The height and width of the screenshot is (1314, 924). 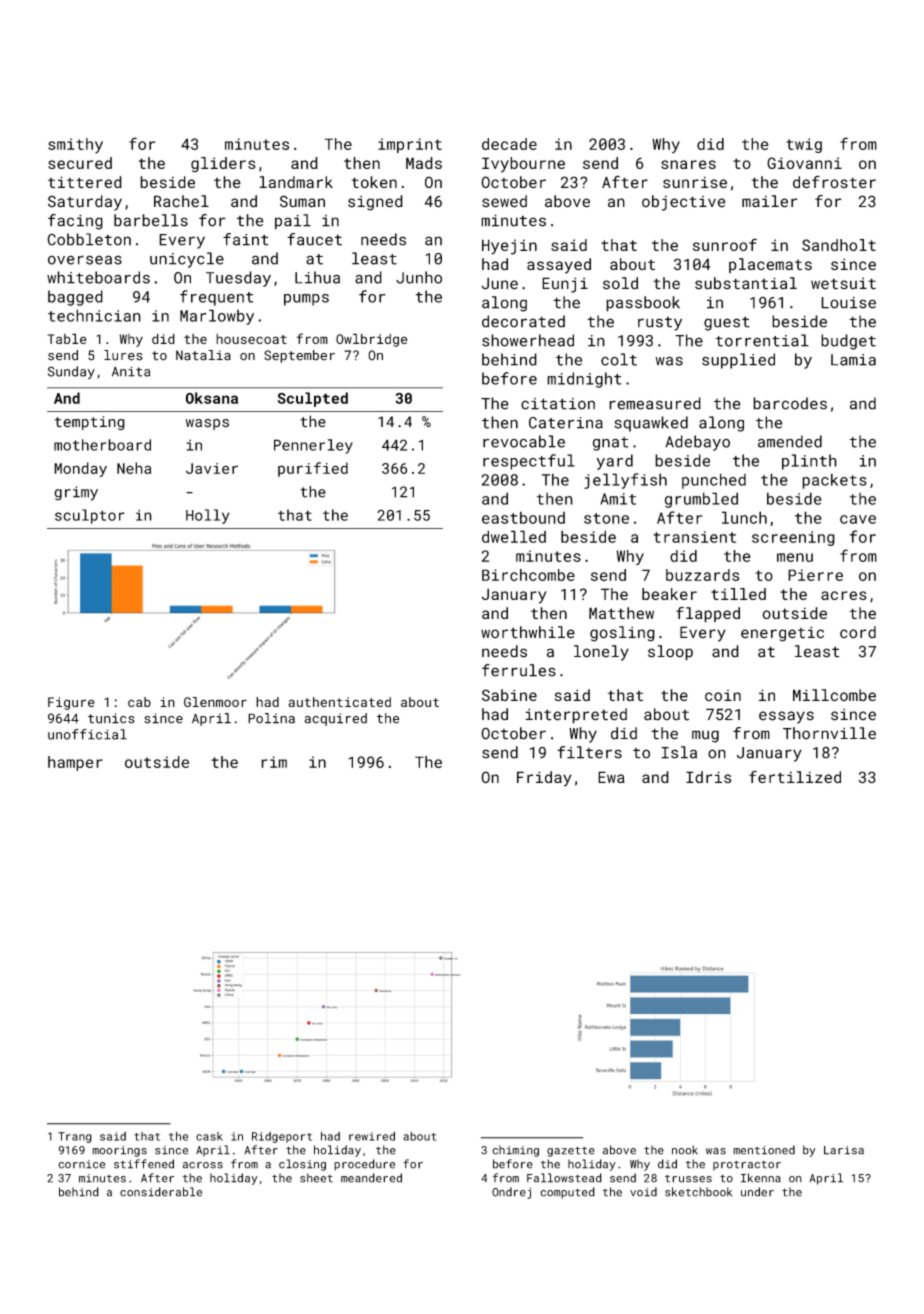 What do you see at coordinates (75, 146) in the screenshot?
I see `smithy` at bounding box center [75, 146].
